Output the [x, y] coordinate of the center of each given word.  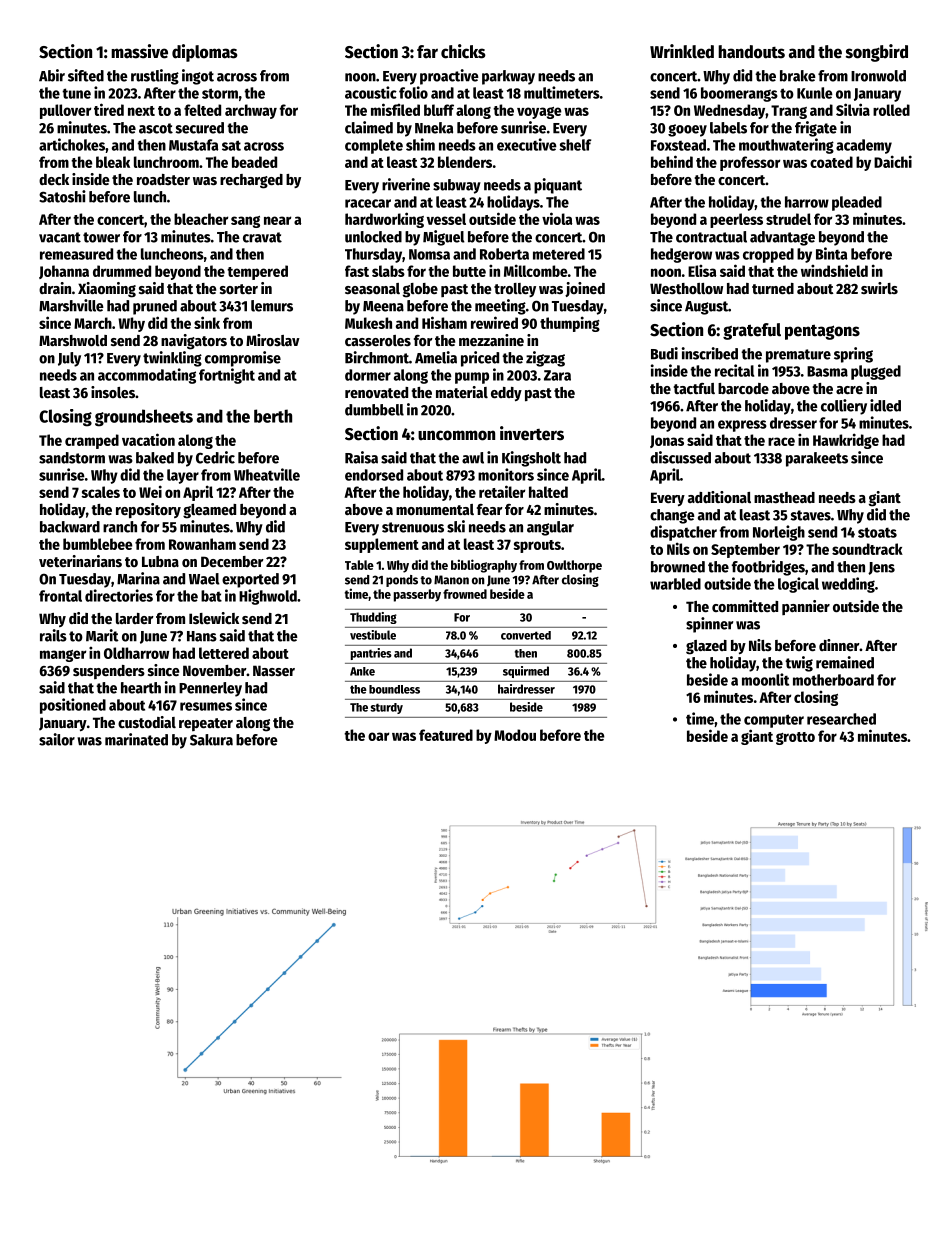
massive [139, 51]
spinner [709, 625]
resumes [206, 706]
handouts [751, 52]
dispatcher [683, 533]
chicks [463, 51]
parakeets [817, 459]
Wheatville [267, 474]
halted [548, 492]
